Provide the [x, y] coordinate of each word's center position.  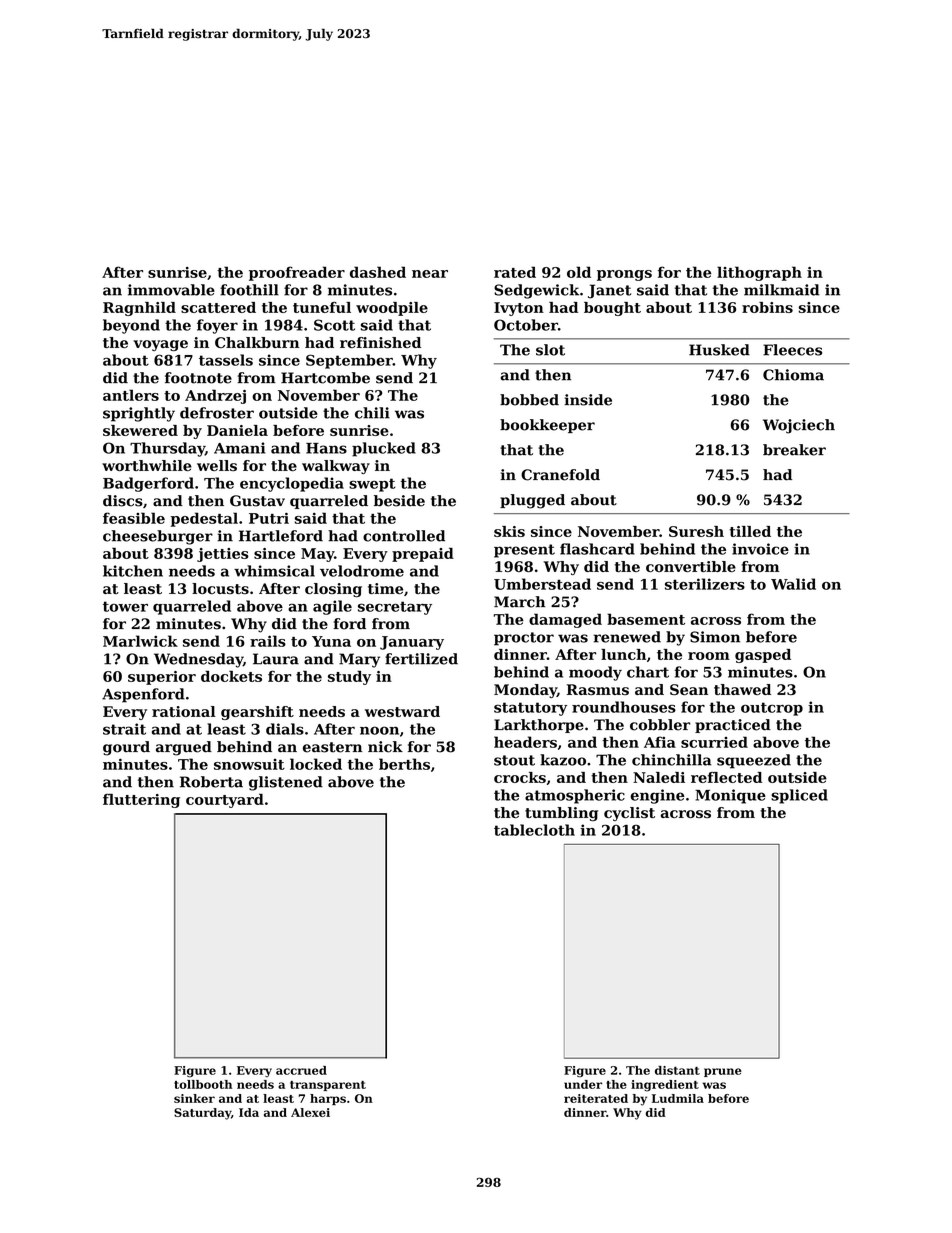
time [385, 588]
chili [372, 413]
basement [646, 619]
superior [162, 678]
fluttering [141, 800]
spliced [799, 796]
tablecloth [534, 830]
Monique [730, 796]
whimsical [274, 571]
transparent [328, 1086]
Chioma [793, 375]
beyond [131, 326]
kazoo [563, 760]
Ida [249, 1112]
